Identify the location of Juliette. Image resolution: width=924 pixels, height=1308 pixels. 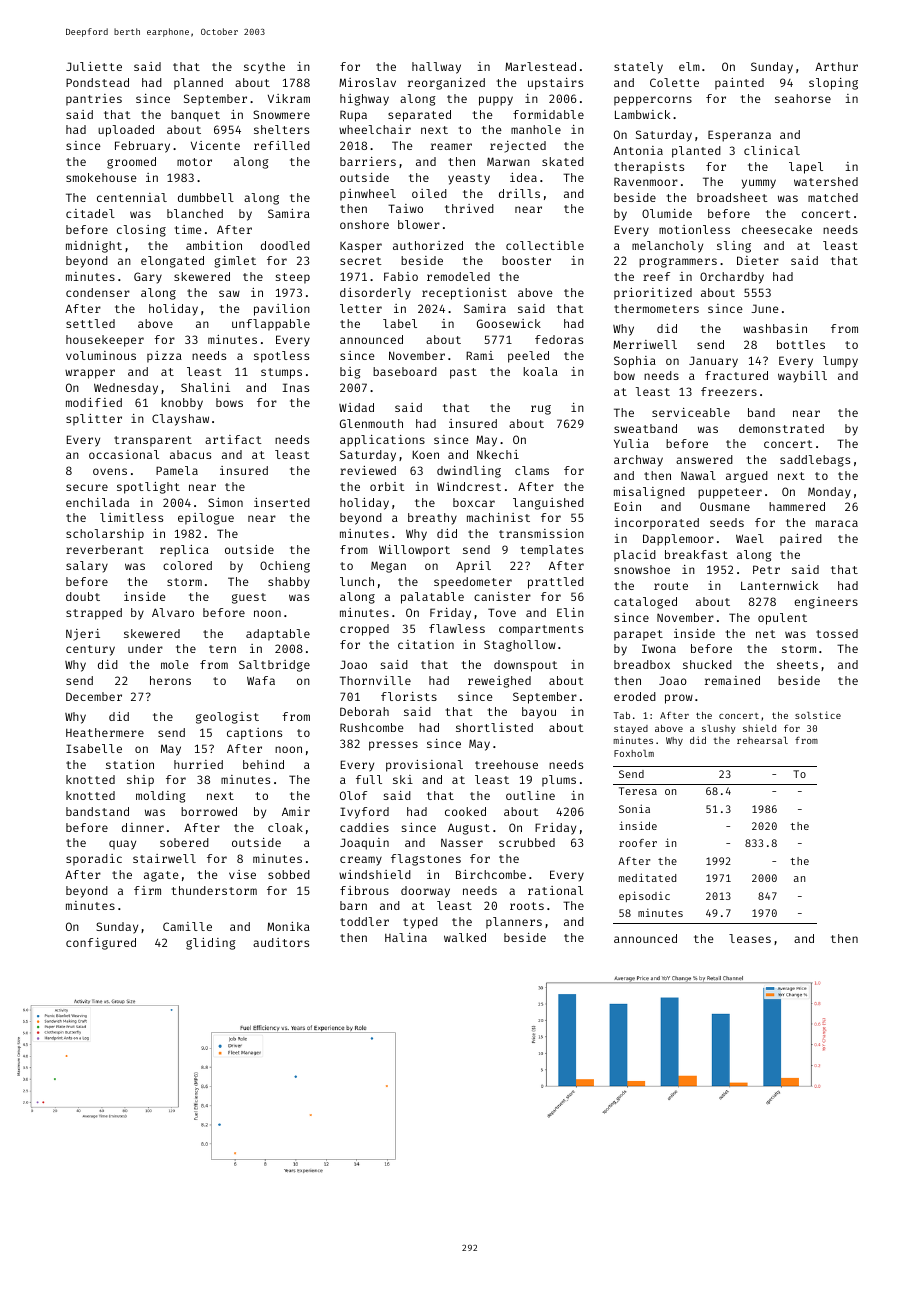
(94, 66).
